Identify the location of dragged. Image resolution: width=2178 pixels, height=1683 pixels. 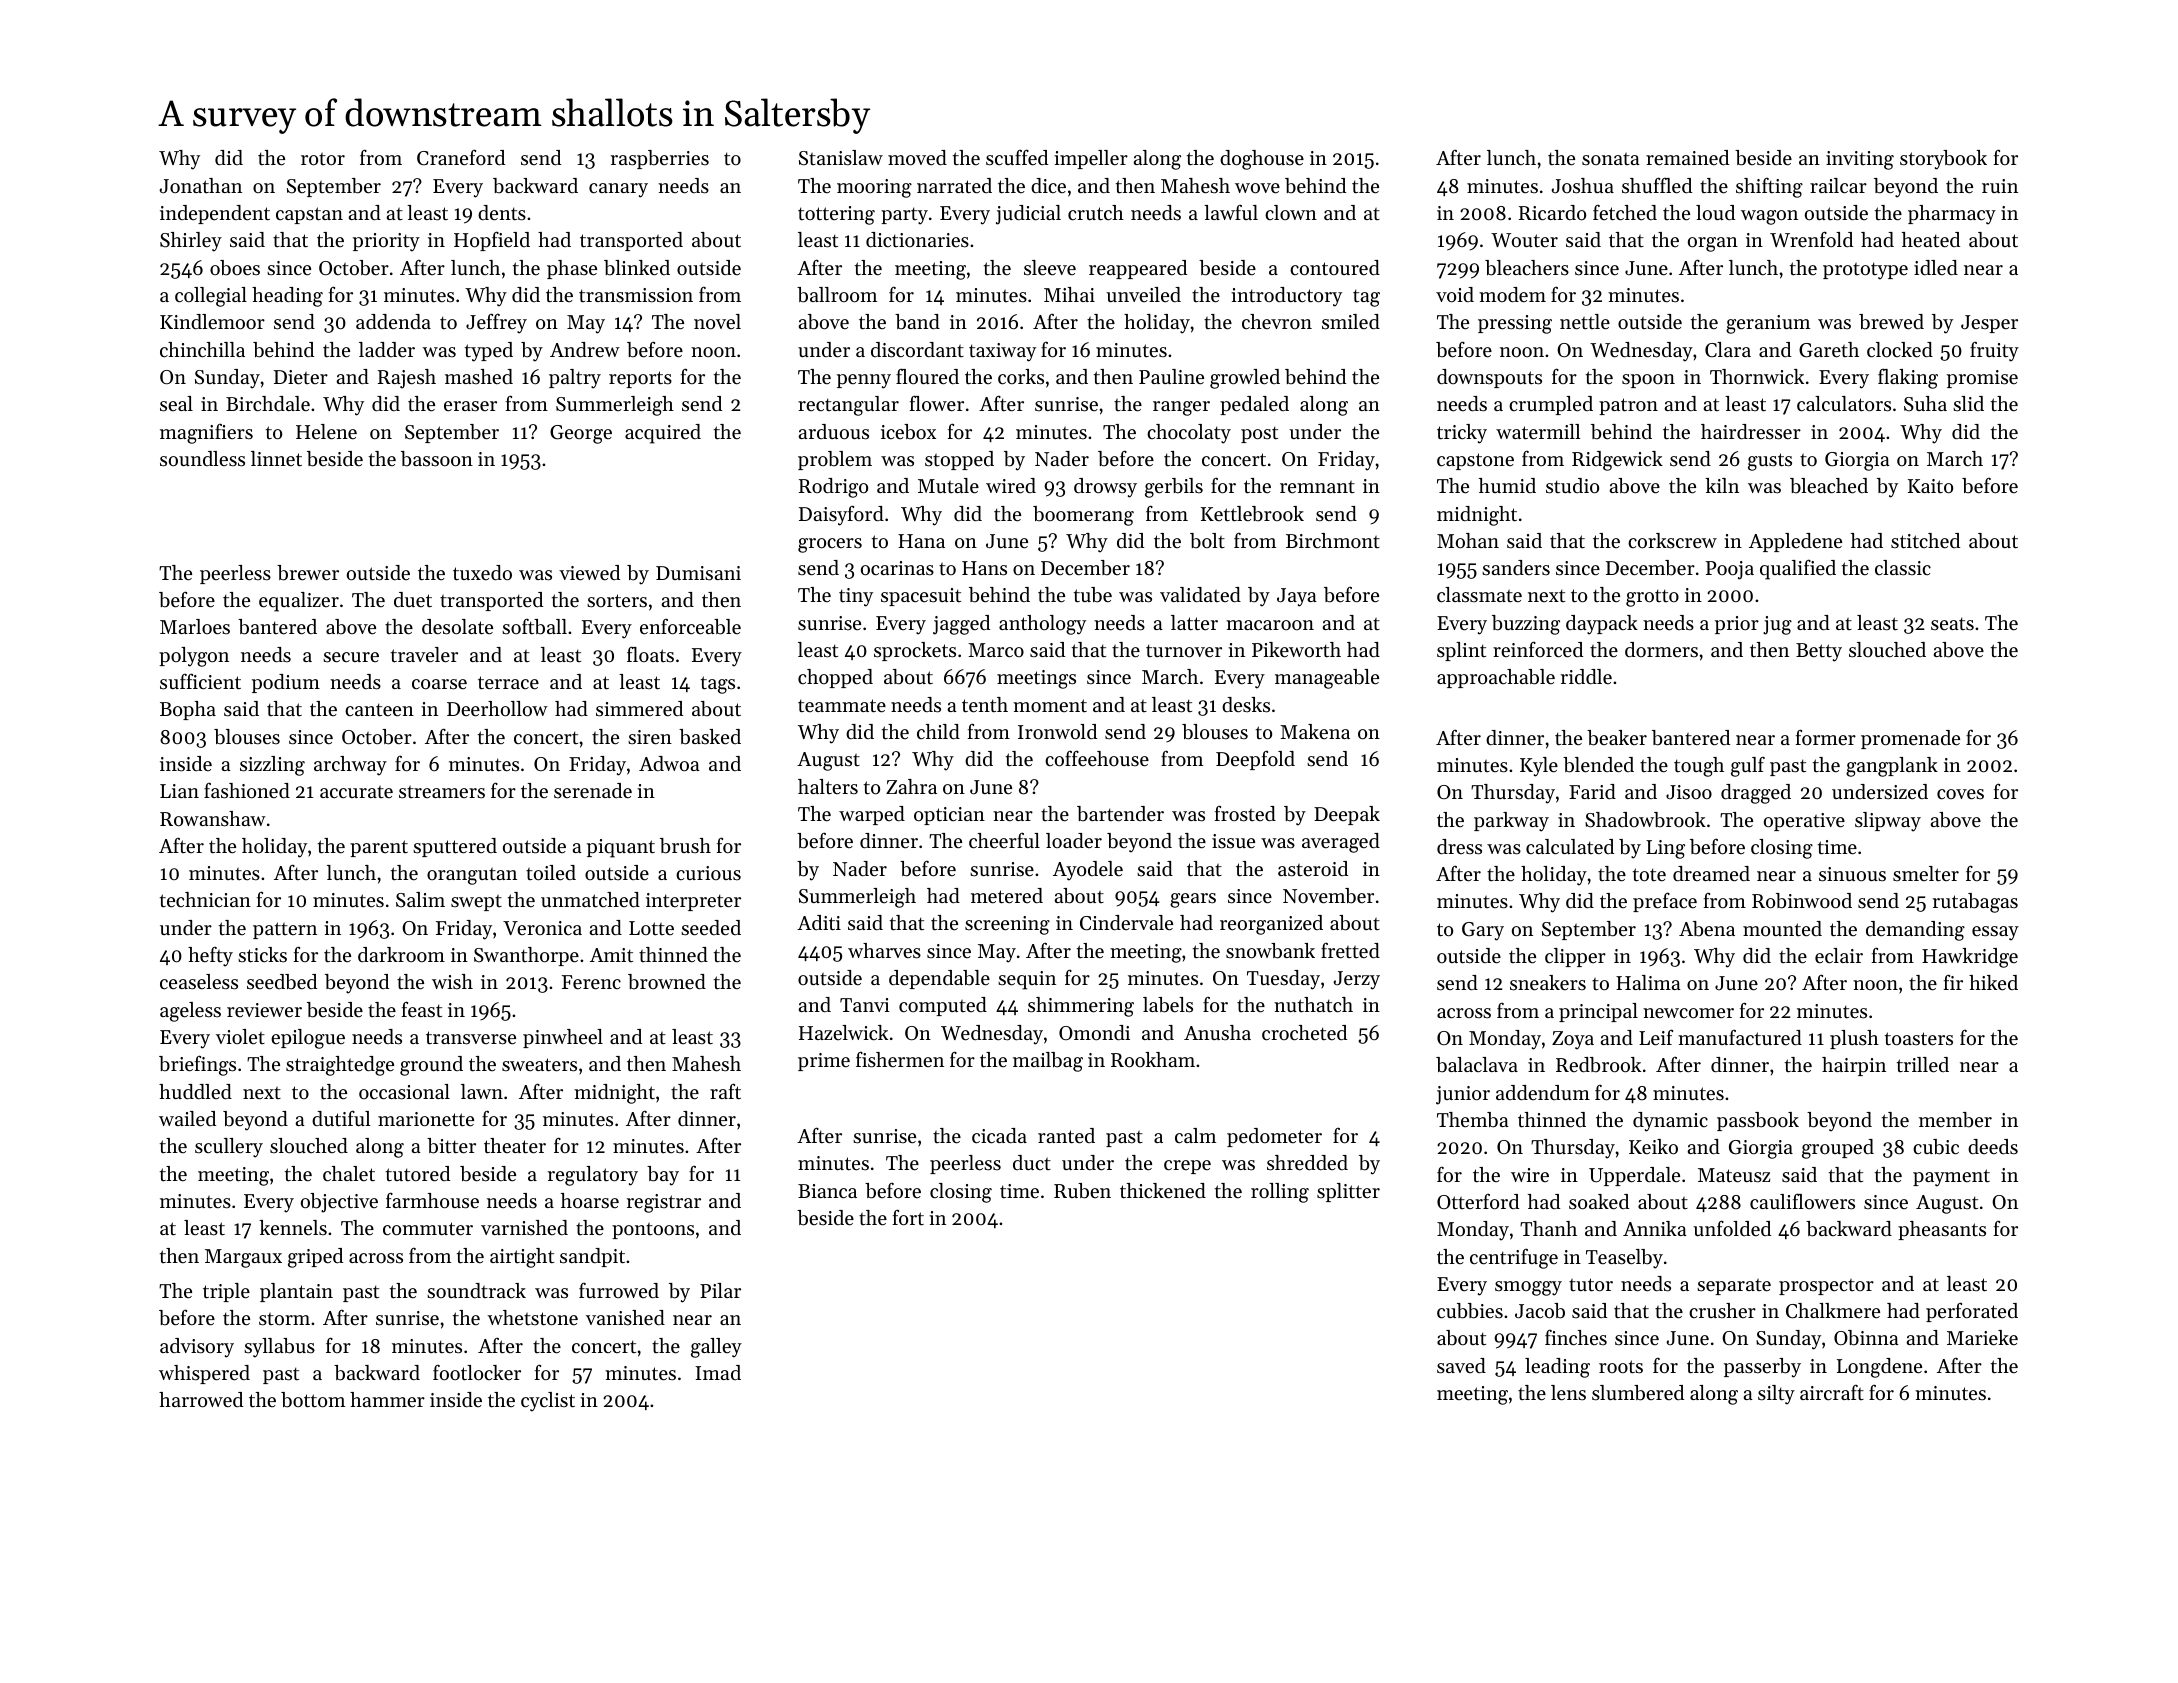
(1756, 794).
